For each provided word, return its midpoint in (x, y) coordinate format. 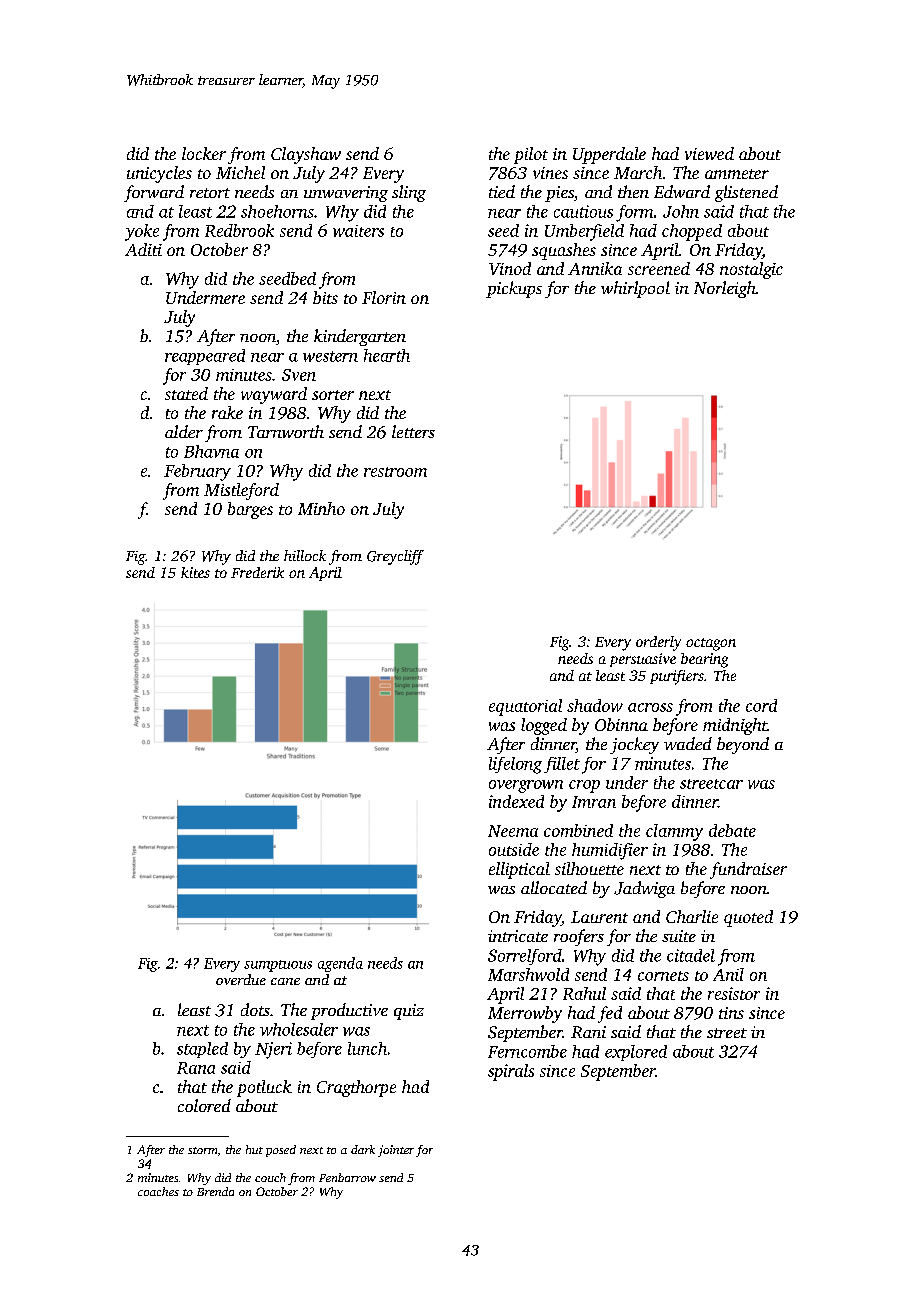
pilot (531, 155)
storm (202, 1150)
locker (204, 153)
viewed (709, 153)
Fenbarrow (347, 1177)
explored (636, 1053)
